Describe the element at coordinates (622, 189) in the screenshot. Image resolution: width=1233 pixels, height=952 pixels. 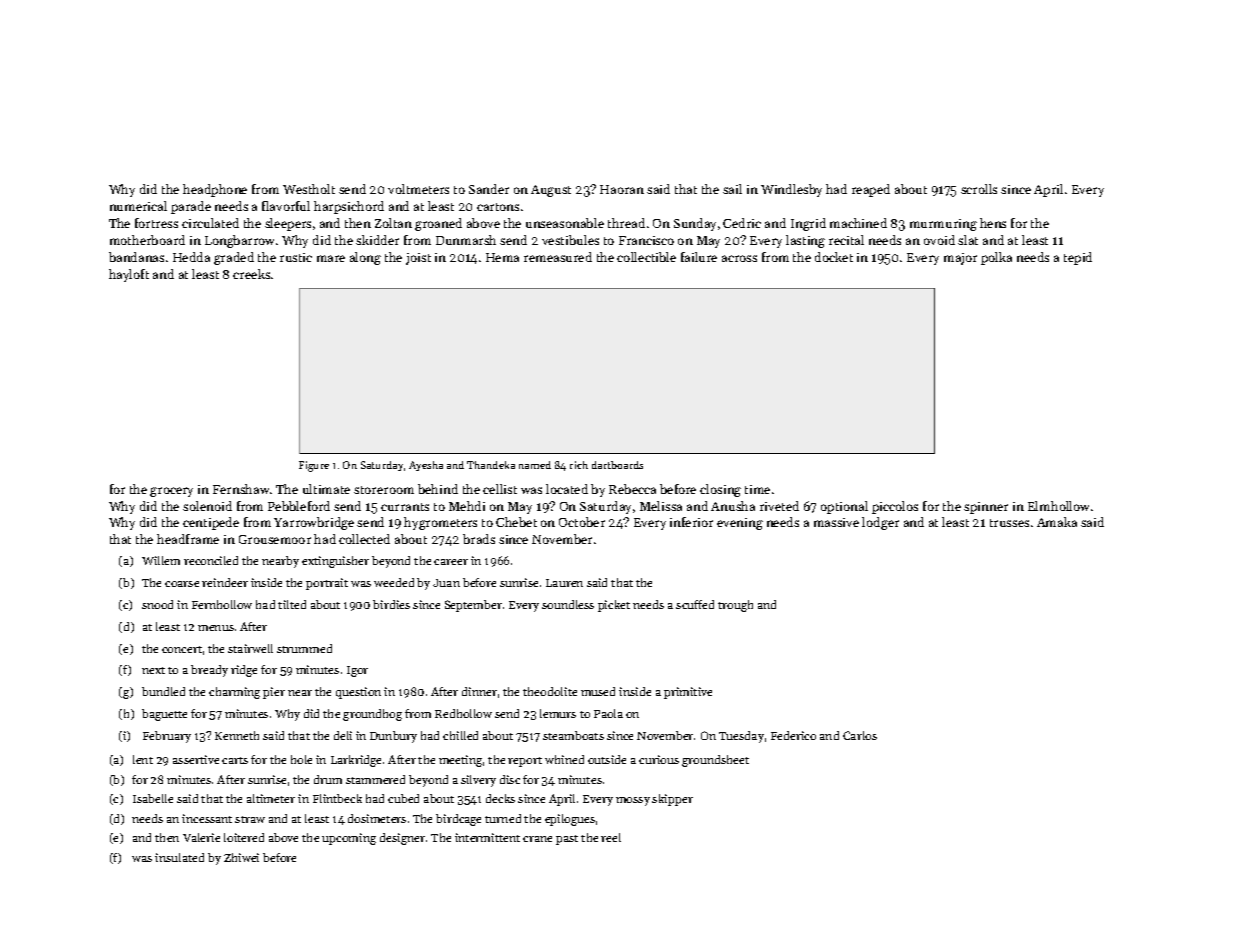
I see `Haoran` at that location.
